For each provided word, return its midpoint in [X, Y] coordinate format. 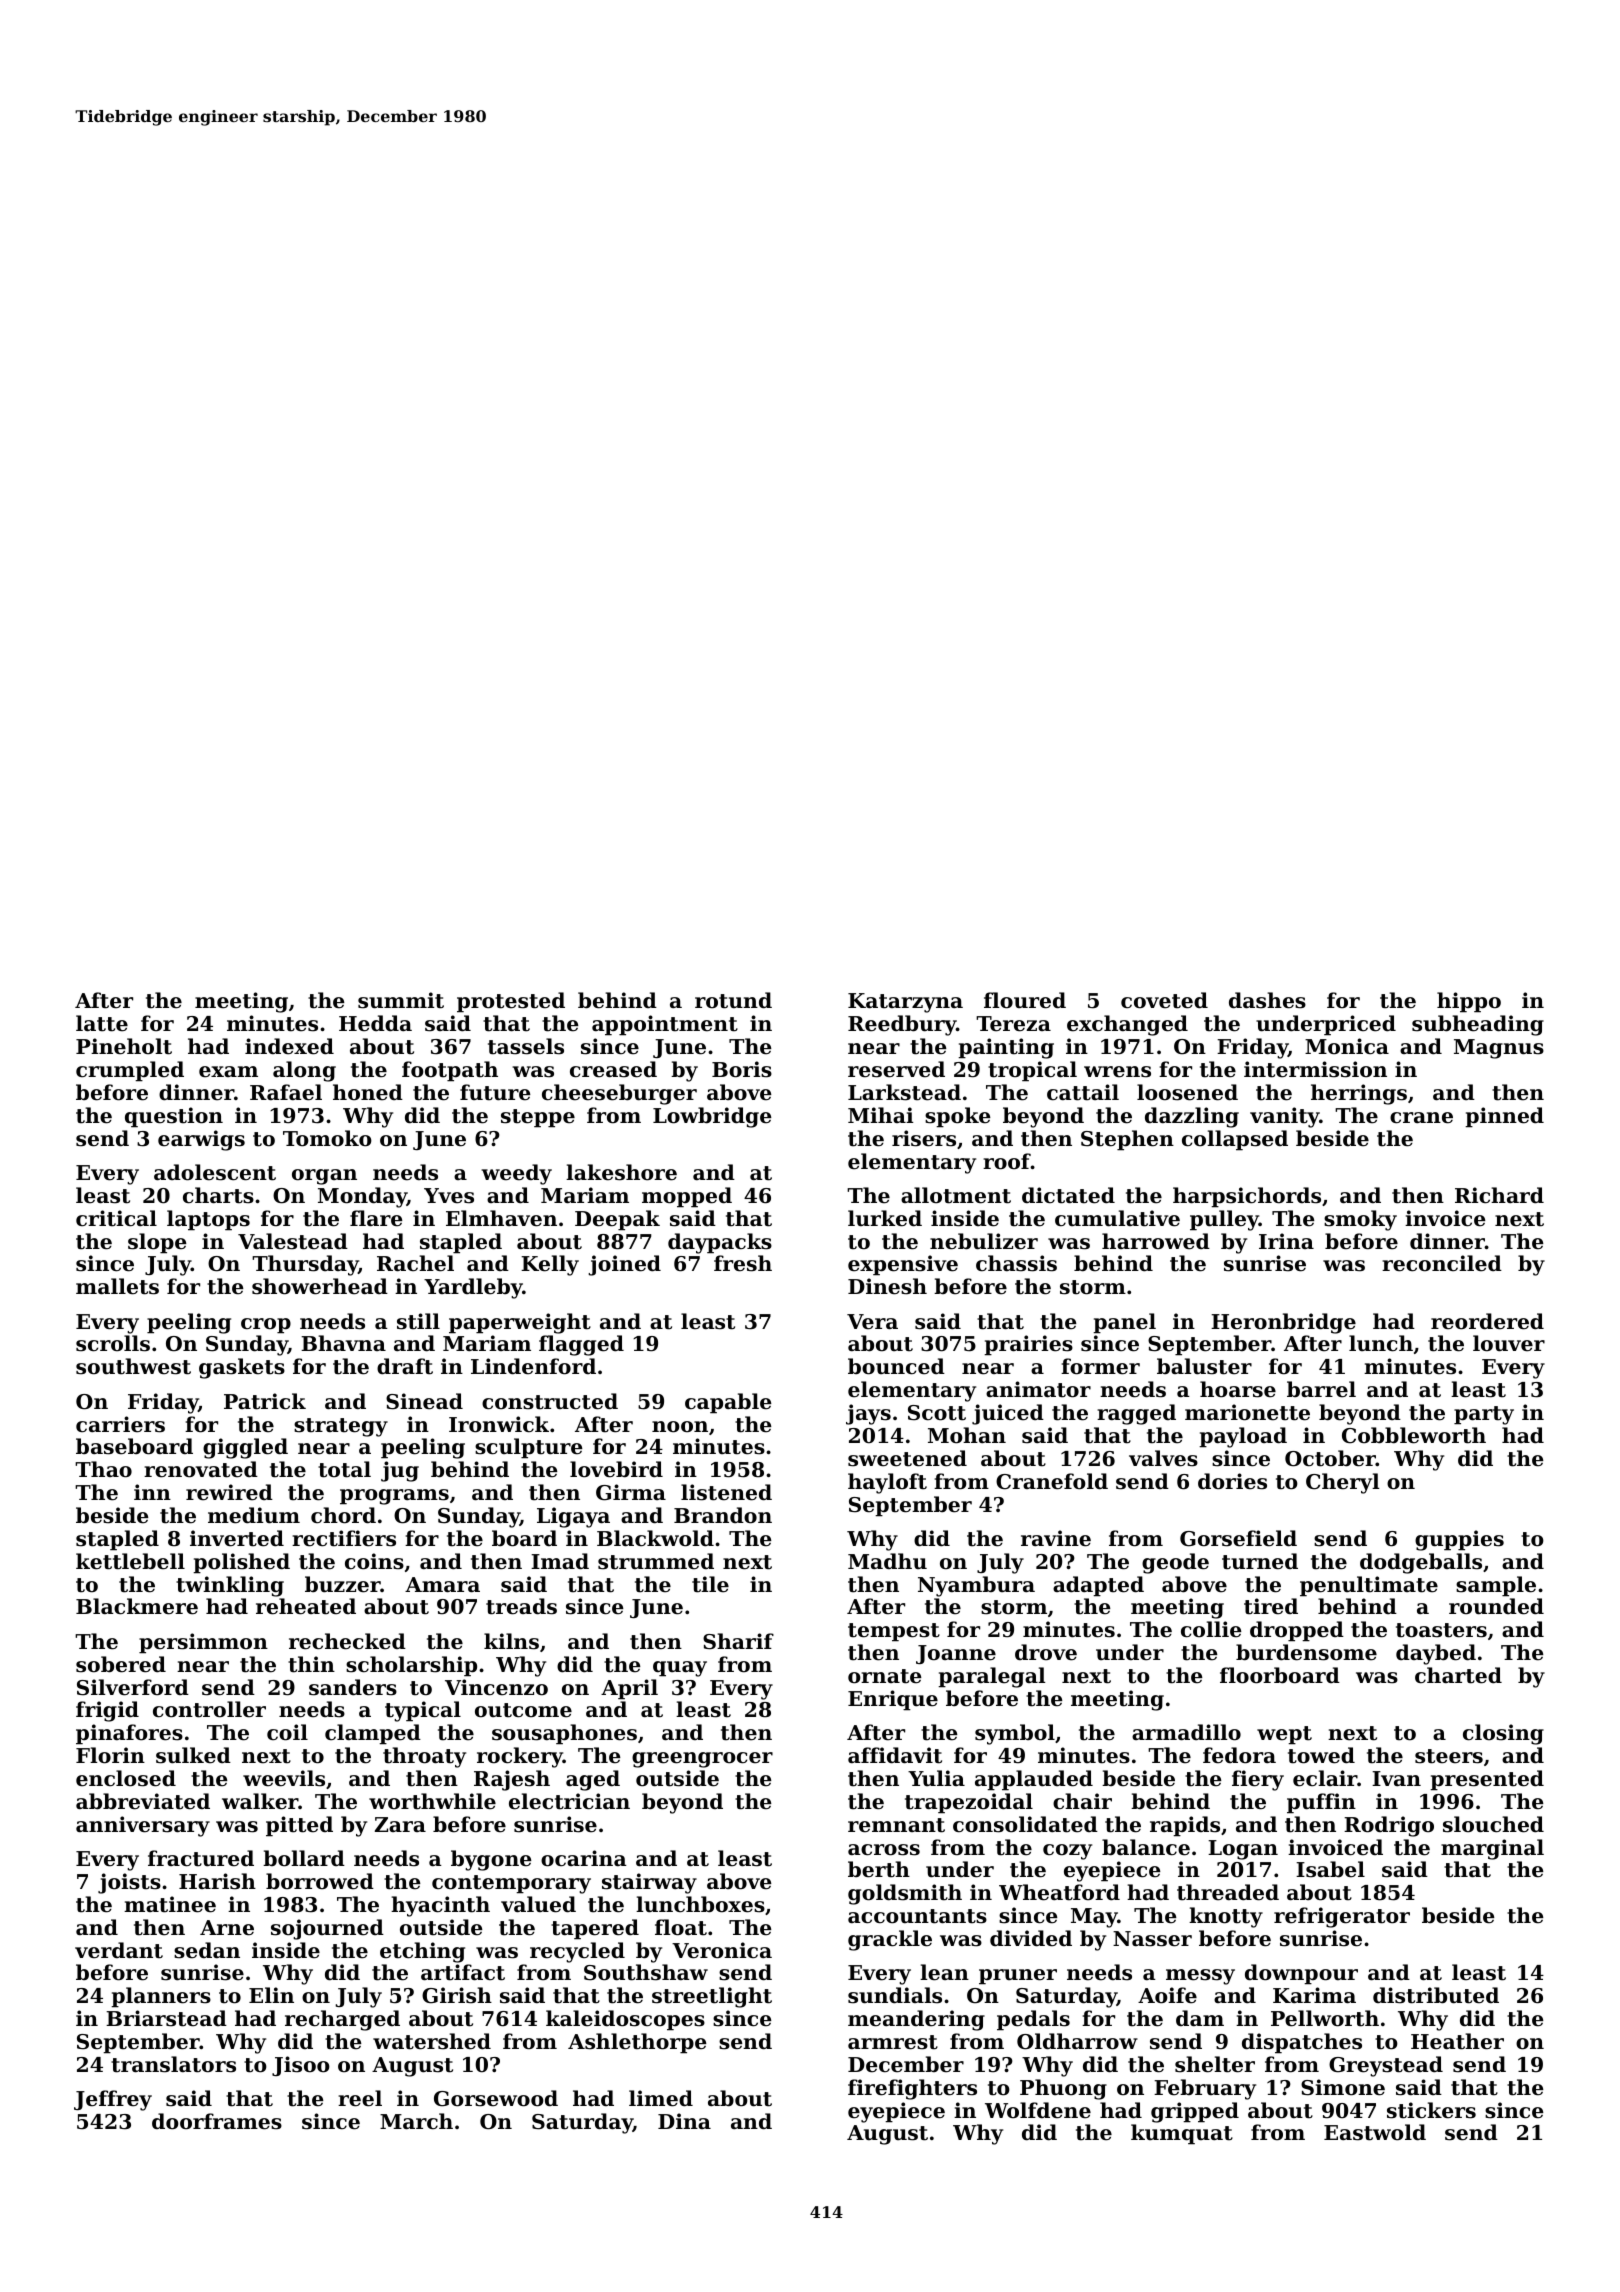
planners [161, 1997]
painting [1006, 1048]
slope [157, 1243]
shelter [1215, 2064]
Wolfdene [1038, 2110]
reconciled [1442, 1263]
